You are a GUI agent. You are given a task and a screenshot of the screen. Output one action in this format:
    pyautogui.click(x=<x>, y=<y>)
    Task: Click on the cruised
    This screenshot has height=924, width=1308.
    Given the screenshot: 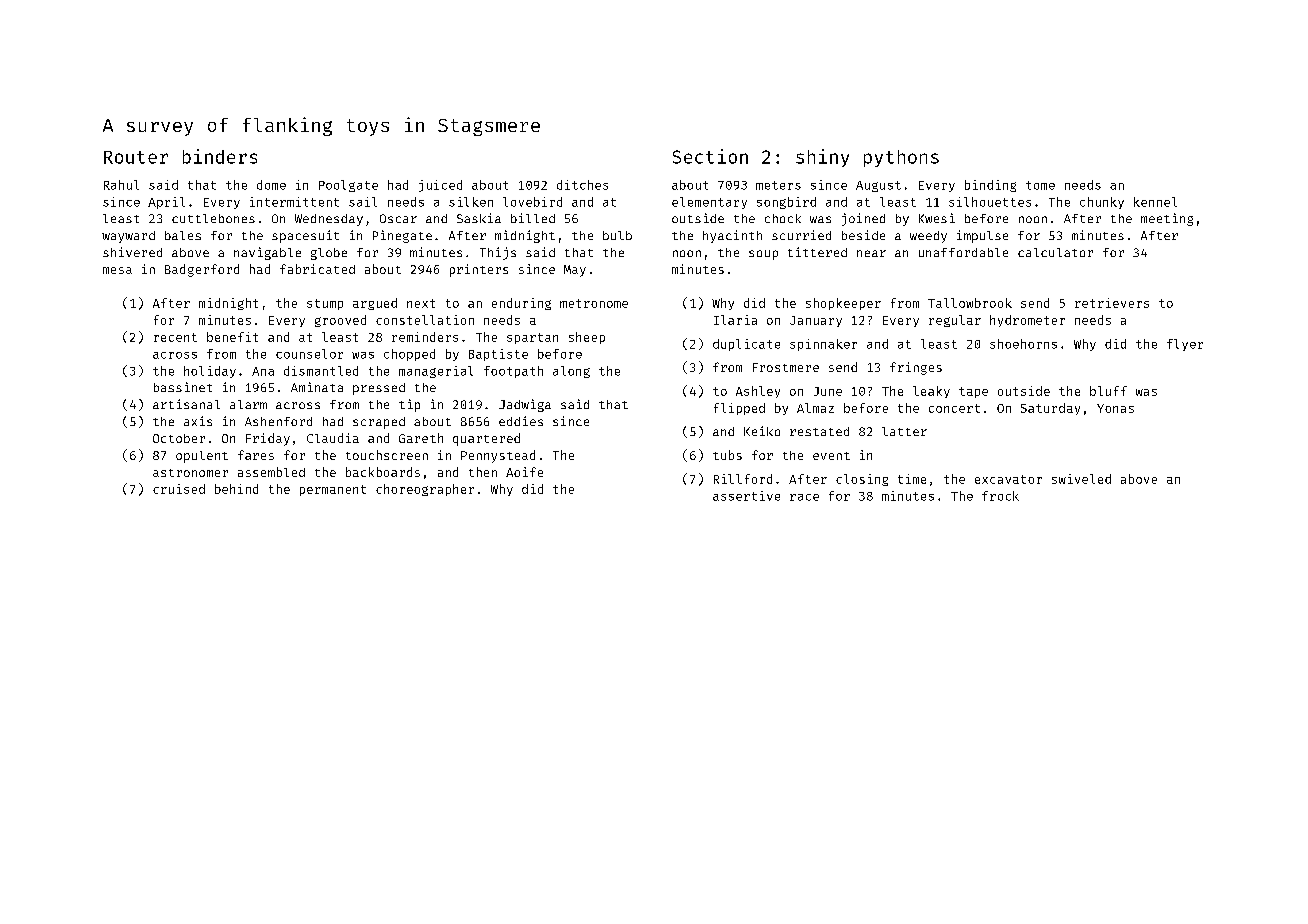 What is the action you would take?
    pyautogui.click(x=179, y=489)
